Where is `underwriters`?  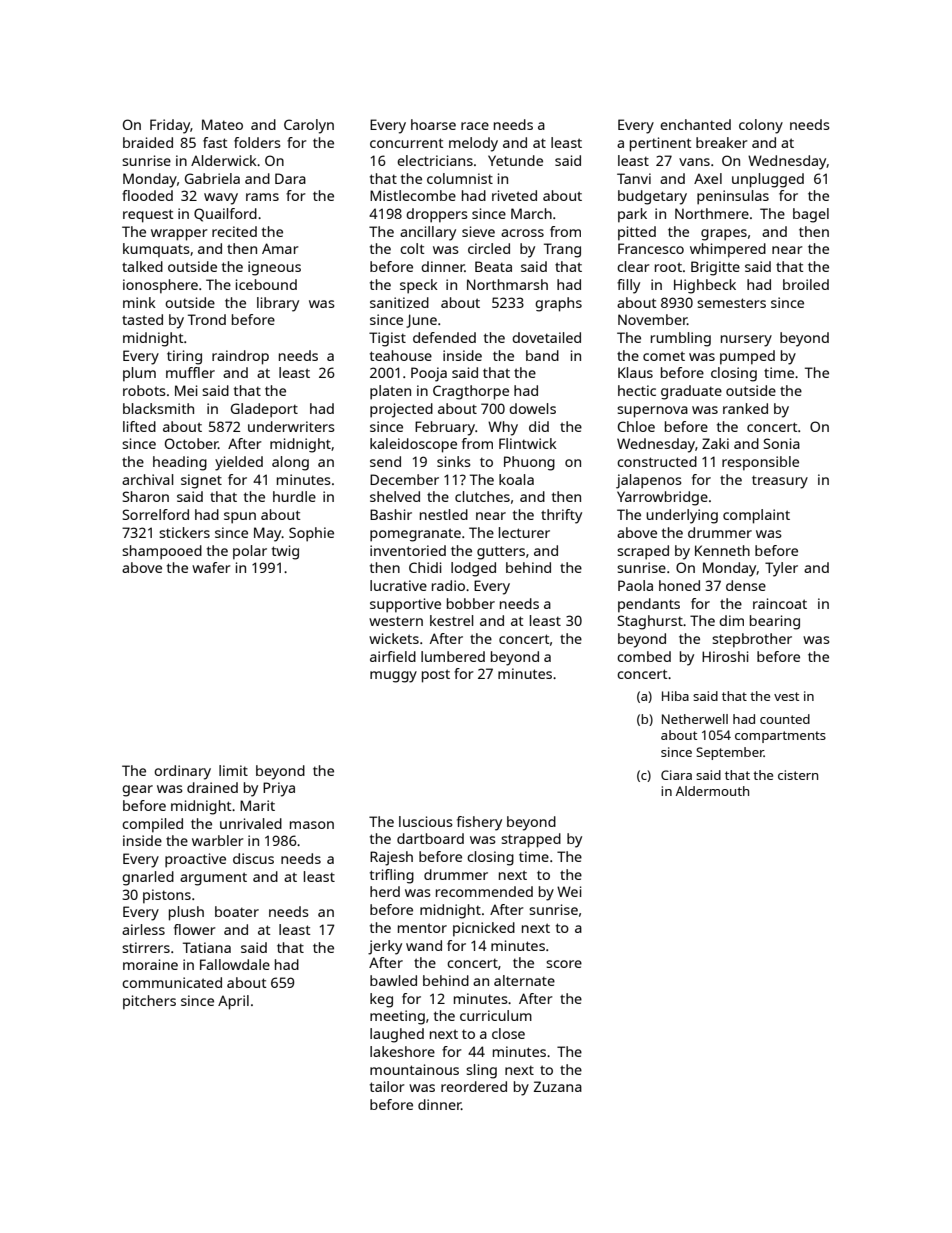
underwriters is located at coordinates (291, 426).
